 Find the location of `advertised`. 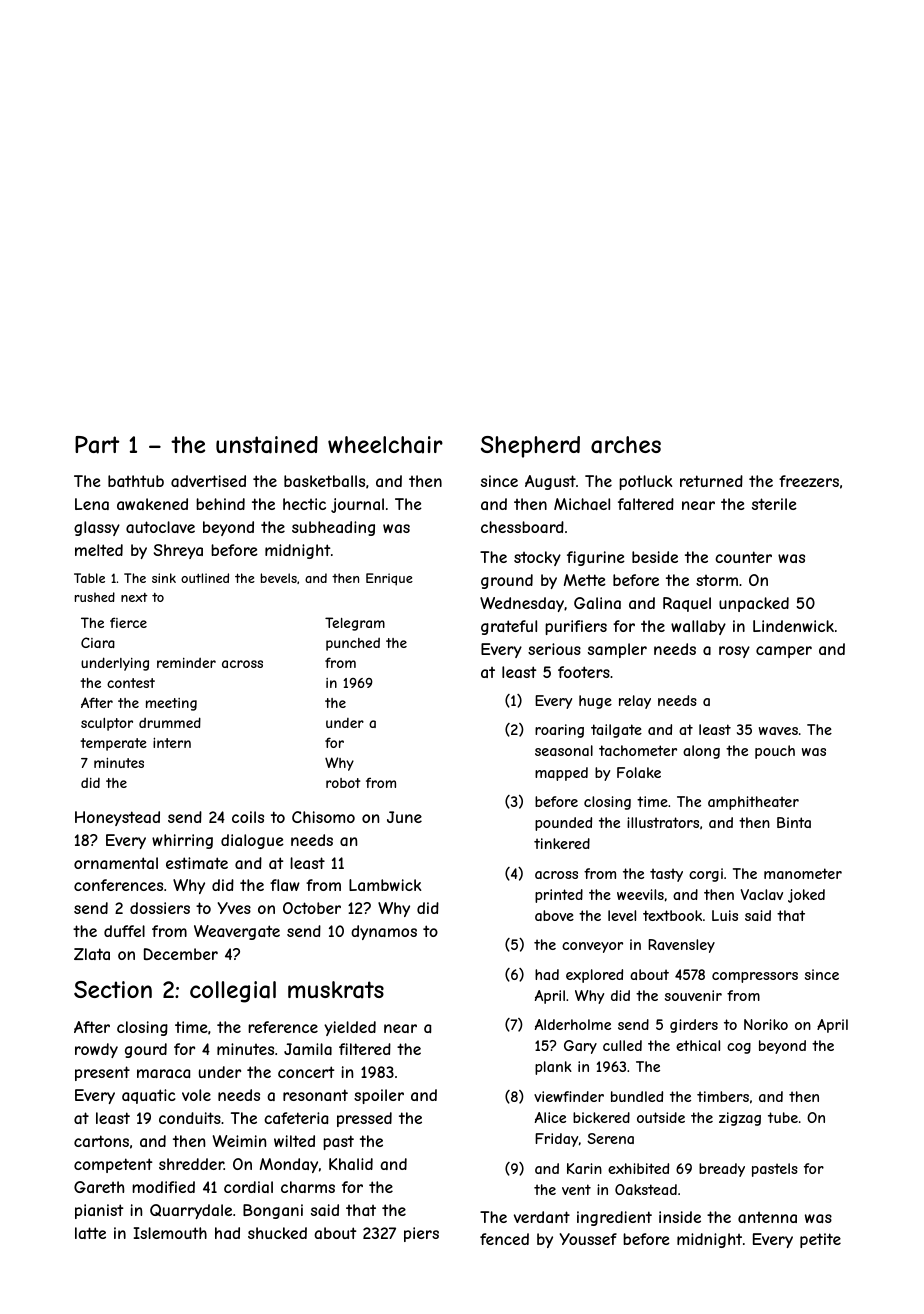

advertised is located at coordinates (208, 481).
